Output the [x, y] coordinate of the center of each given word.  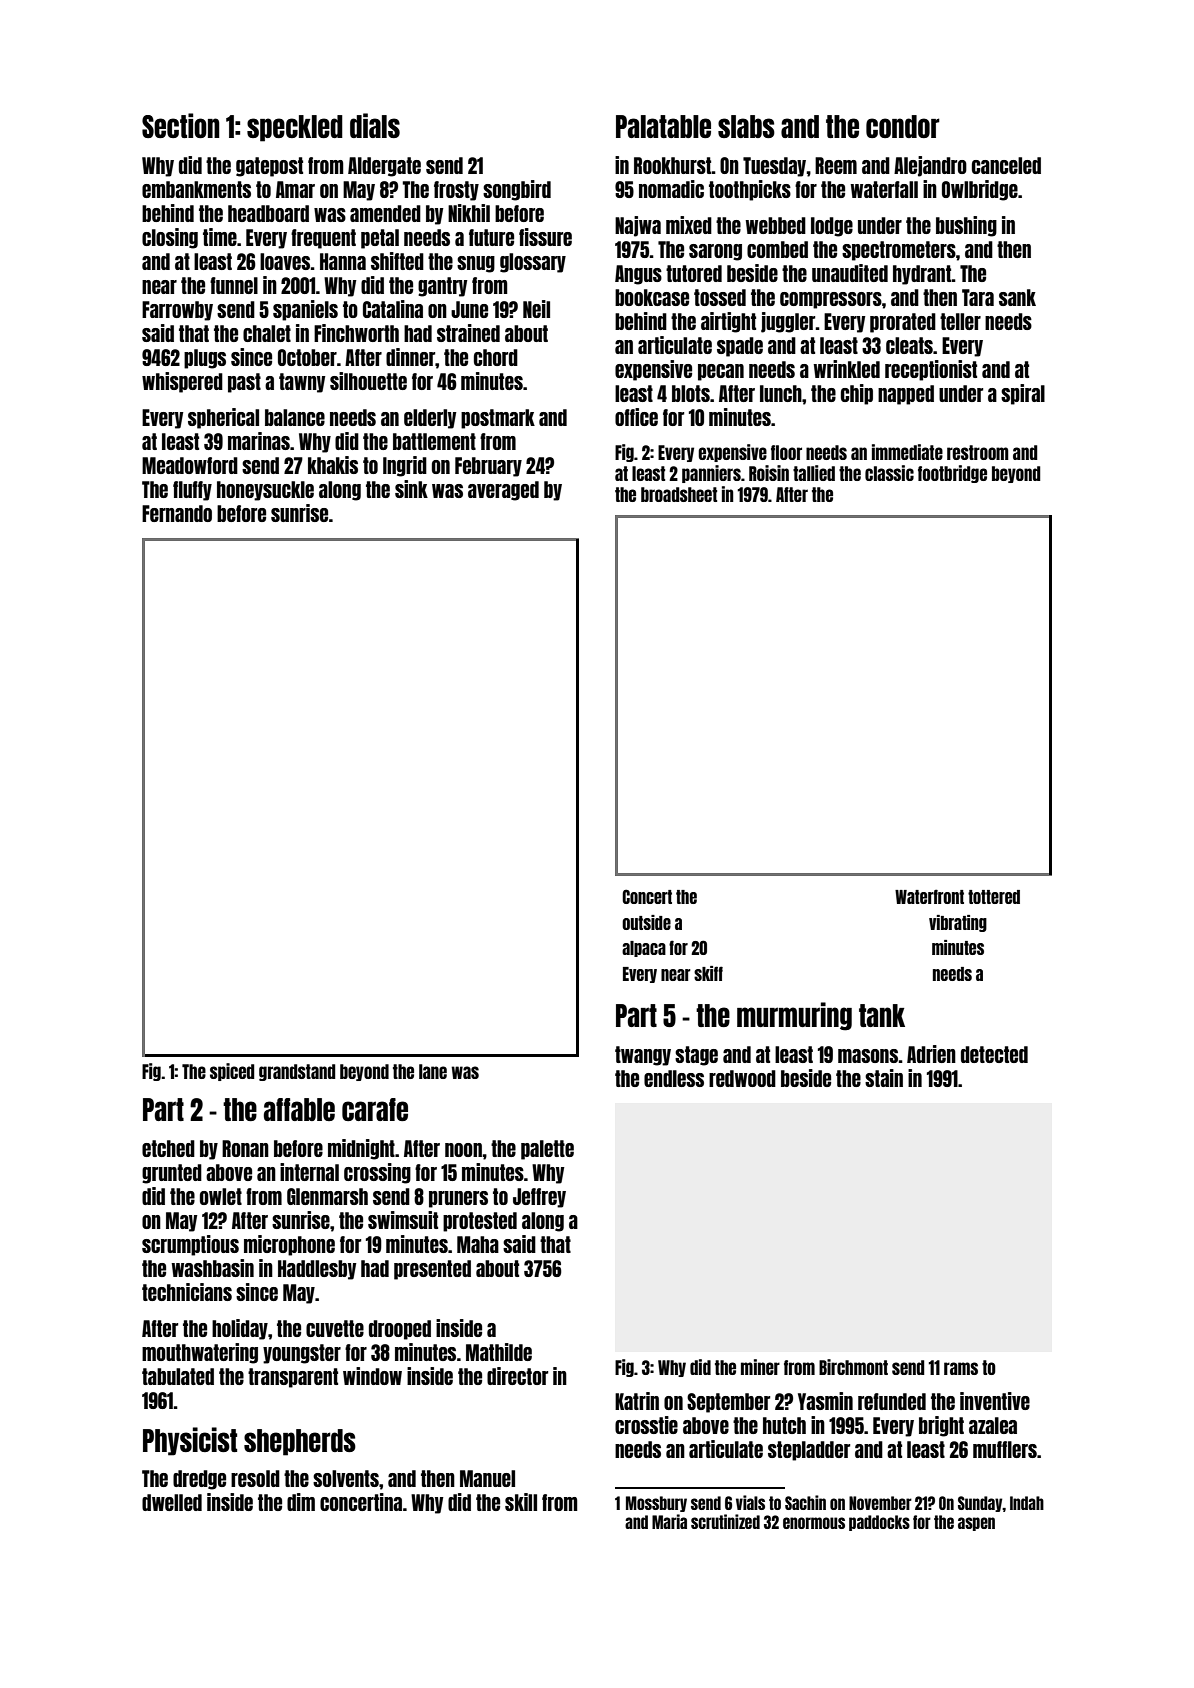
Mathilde [499, 1352]
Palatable [663, 126]
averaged [503, 491]
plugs [205, 359]
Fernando [177, 513]
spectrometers [899, 251]
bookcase [652, 297]
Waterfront [929, 896]
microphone [289, 1245]
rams [961, 1368]
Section [181, 125]
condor [903, 126]
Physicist [190, 1441]
